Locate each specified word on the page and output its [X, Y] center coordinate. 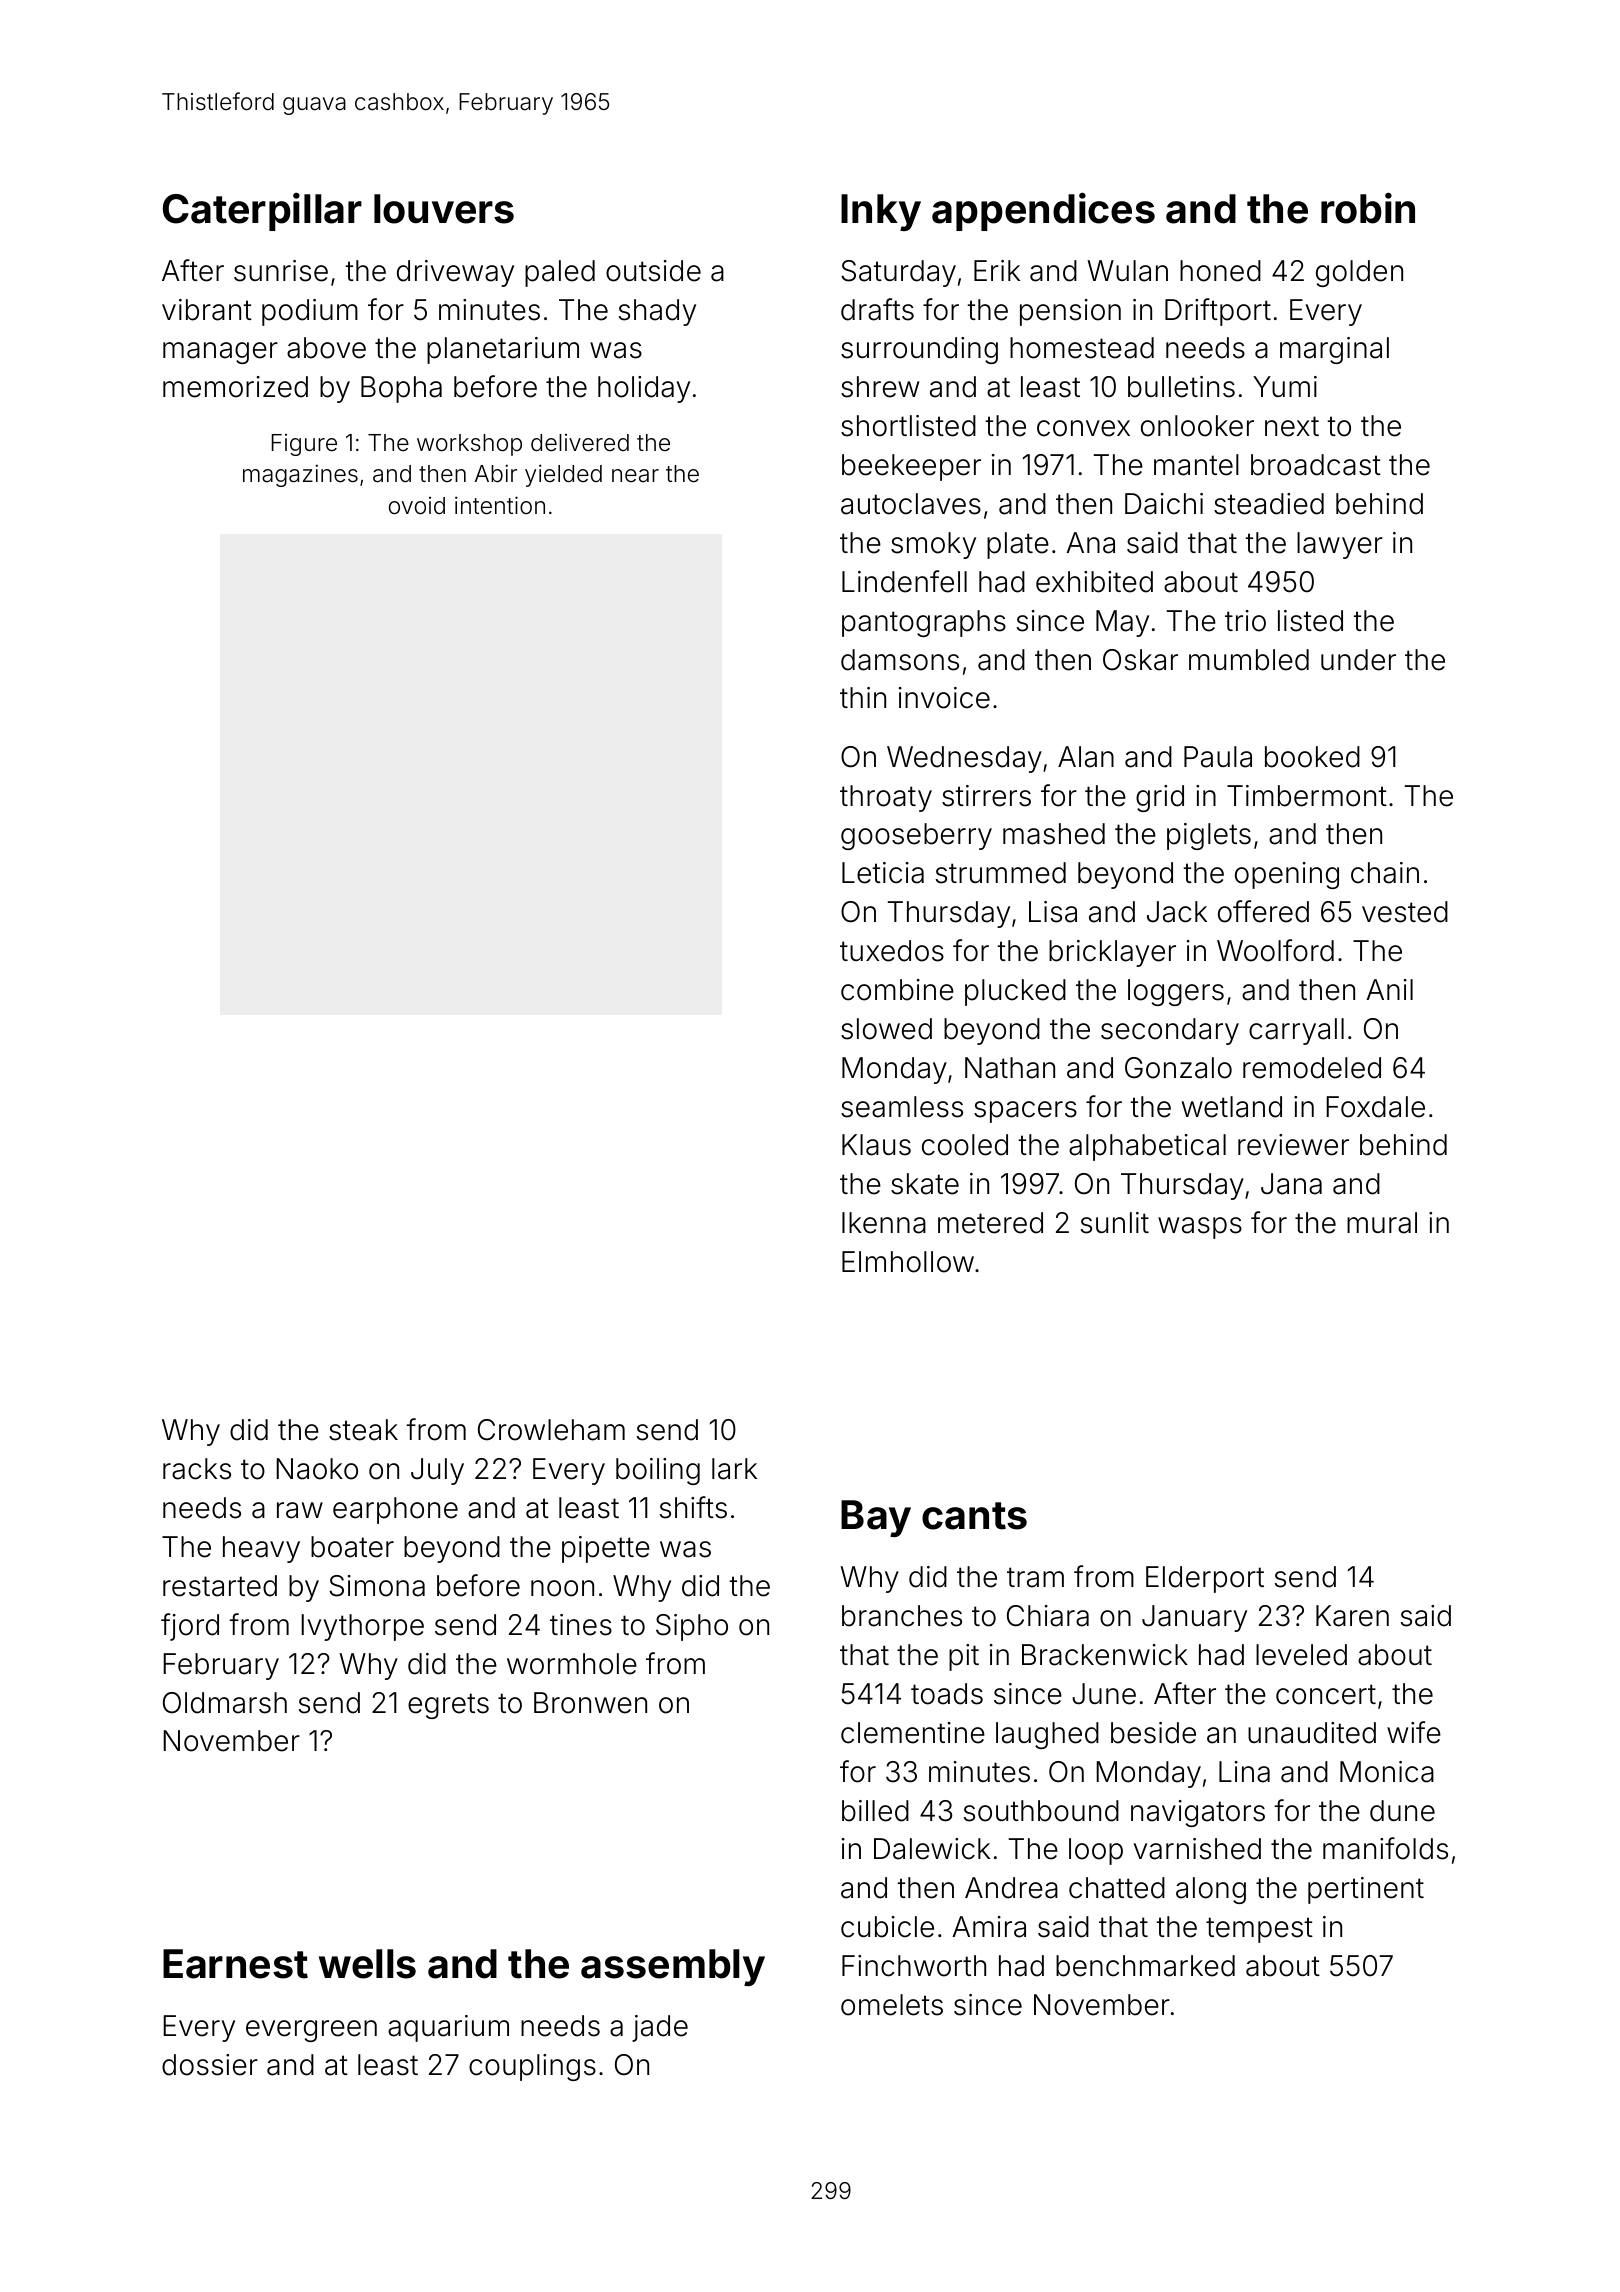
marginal [1334, 350]
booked [1312, 757]
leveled [1301, 1655]
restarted [220, 1586]
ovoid [417, 506]
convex [1083, 428]
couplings [532, 2067]
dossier [210, 2065]
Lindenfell [904, 581]
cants [974, 1516]
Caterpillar [262, 211]
